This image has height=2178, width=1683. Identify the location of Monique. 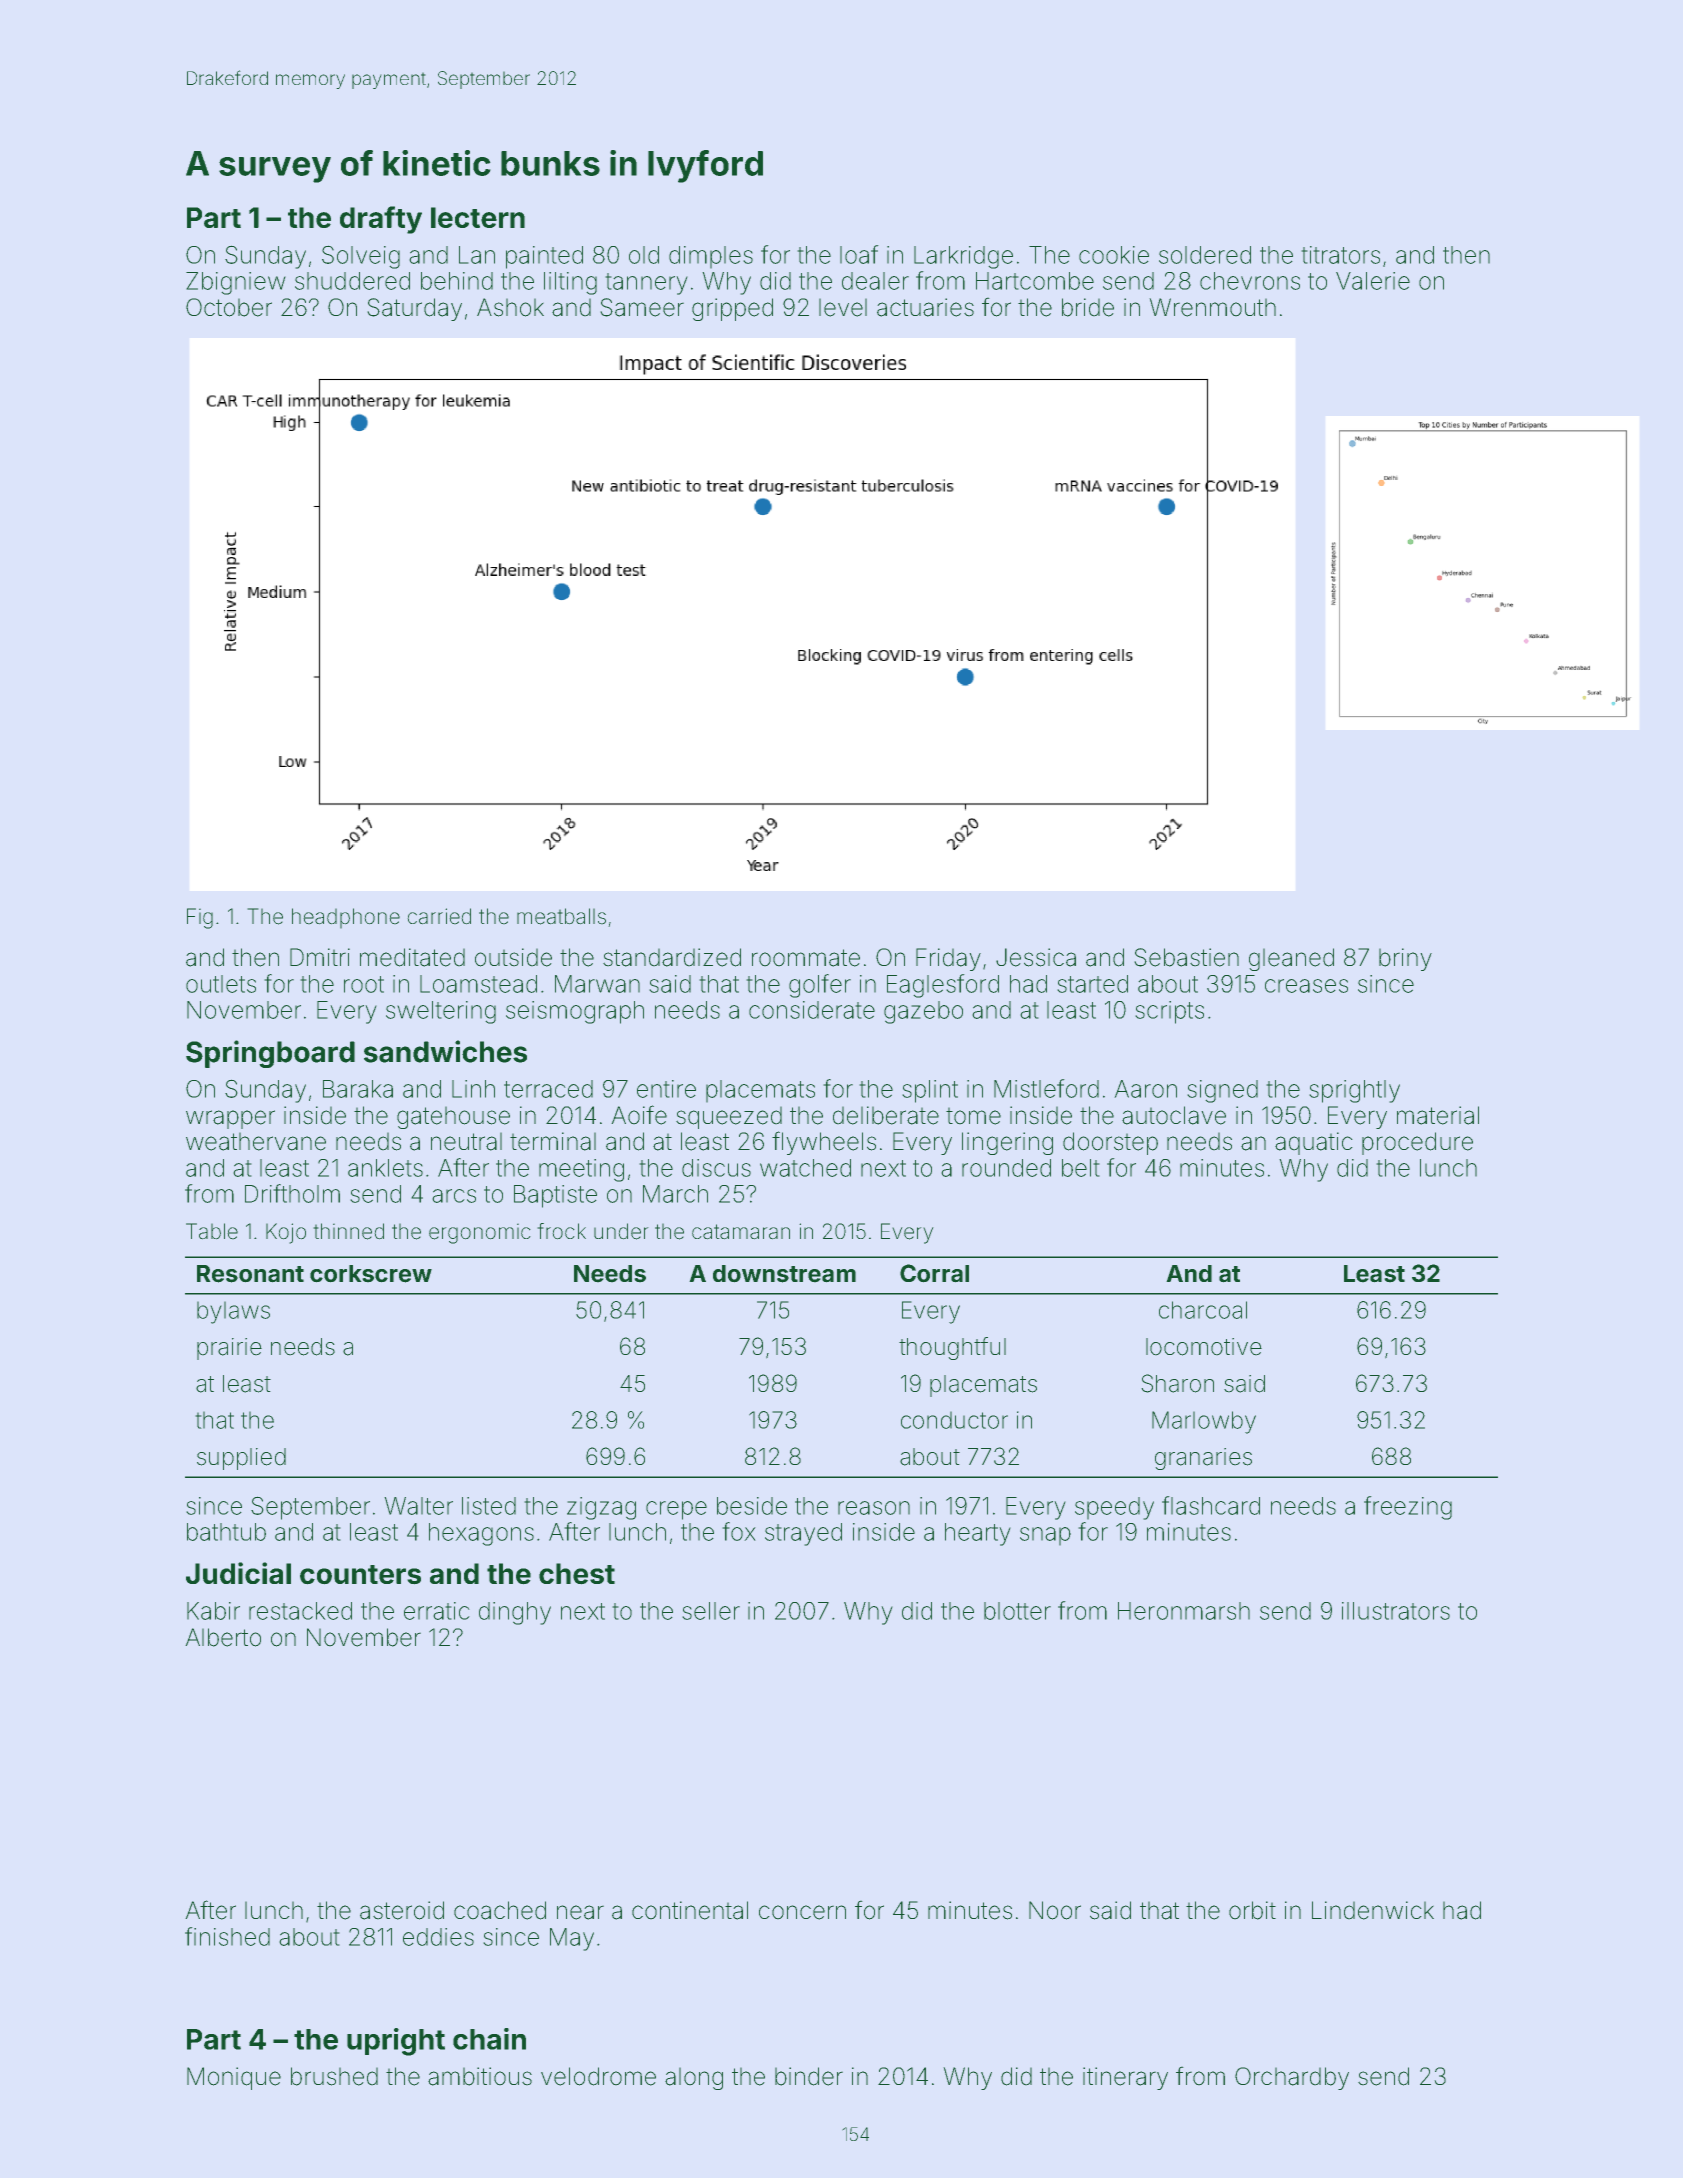
(234, 2078).
